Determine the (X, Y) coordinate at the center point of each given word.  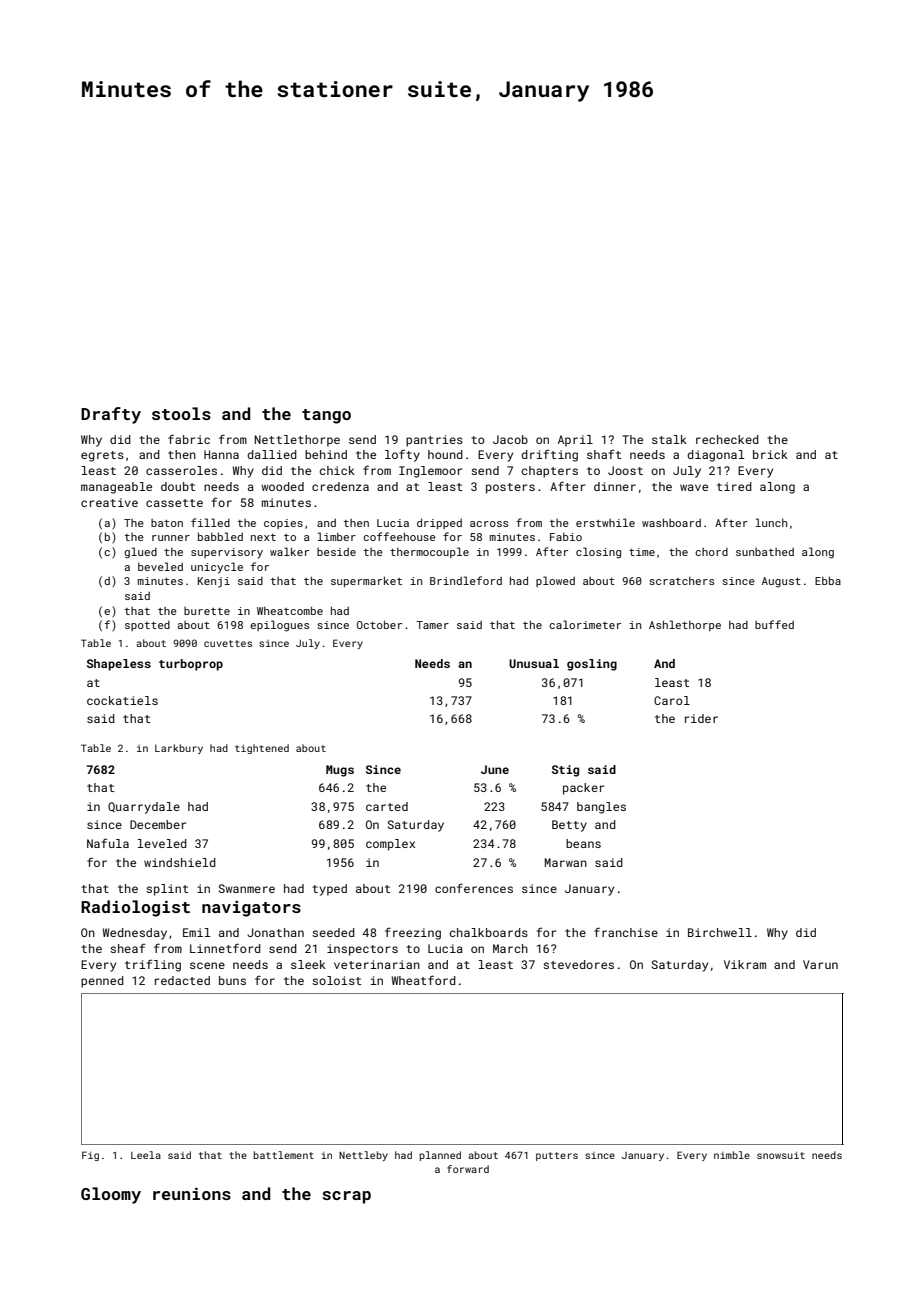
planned (440, 1156)
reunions (192, 1193)
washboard (671, 522)
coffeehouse (399, 536)
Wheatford (424, 980)
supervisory (227, 553)
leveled (162, 843)
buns (232, 980)
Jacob (510, 439)
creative (109, 502)
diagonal (716, 456)
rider (701, 718)
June (495, 769)
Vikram (745, 964)
